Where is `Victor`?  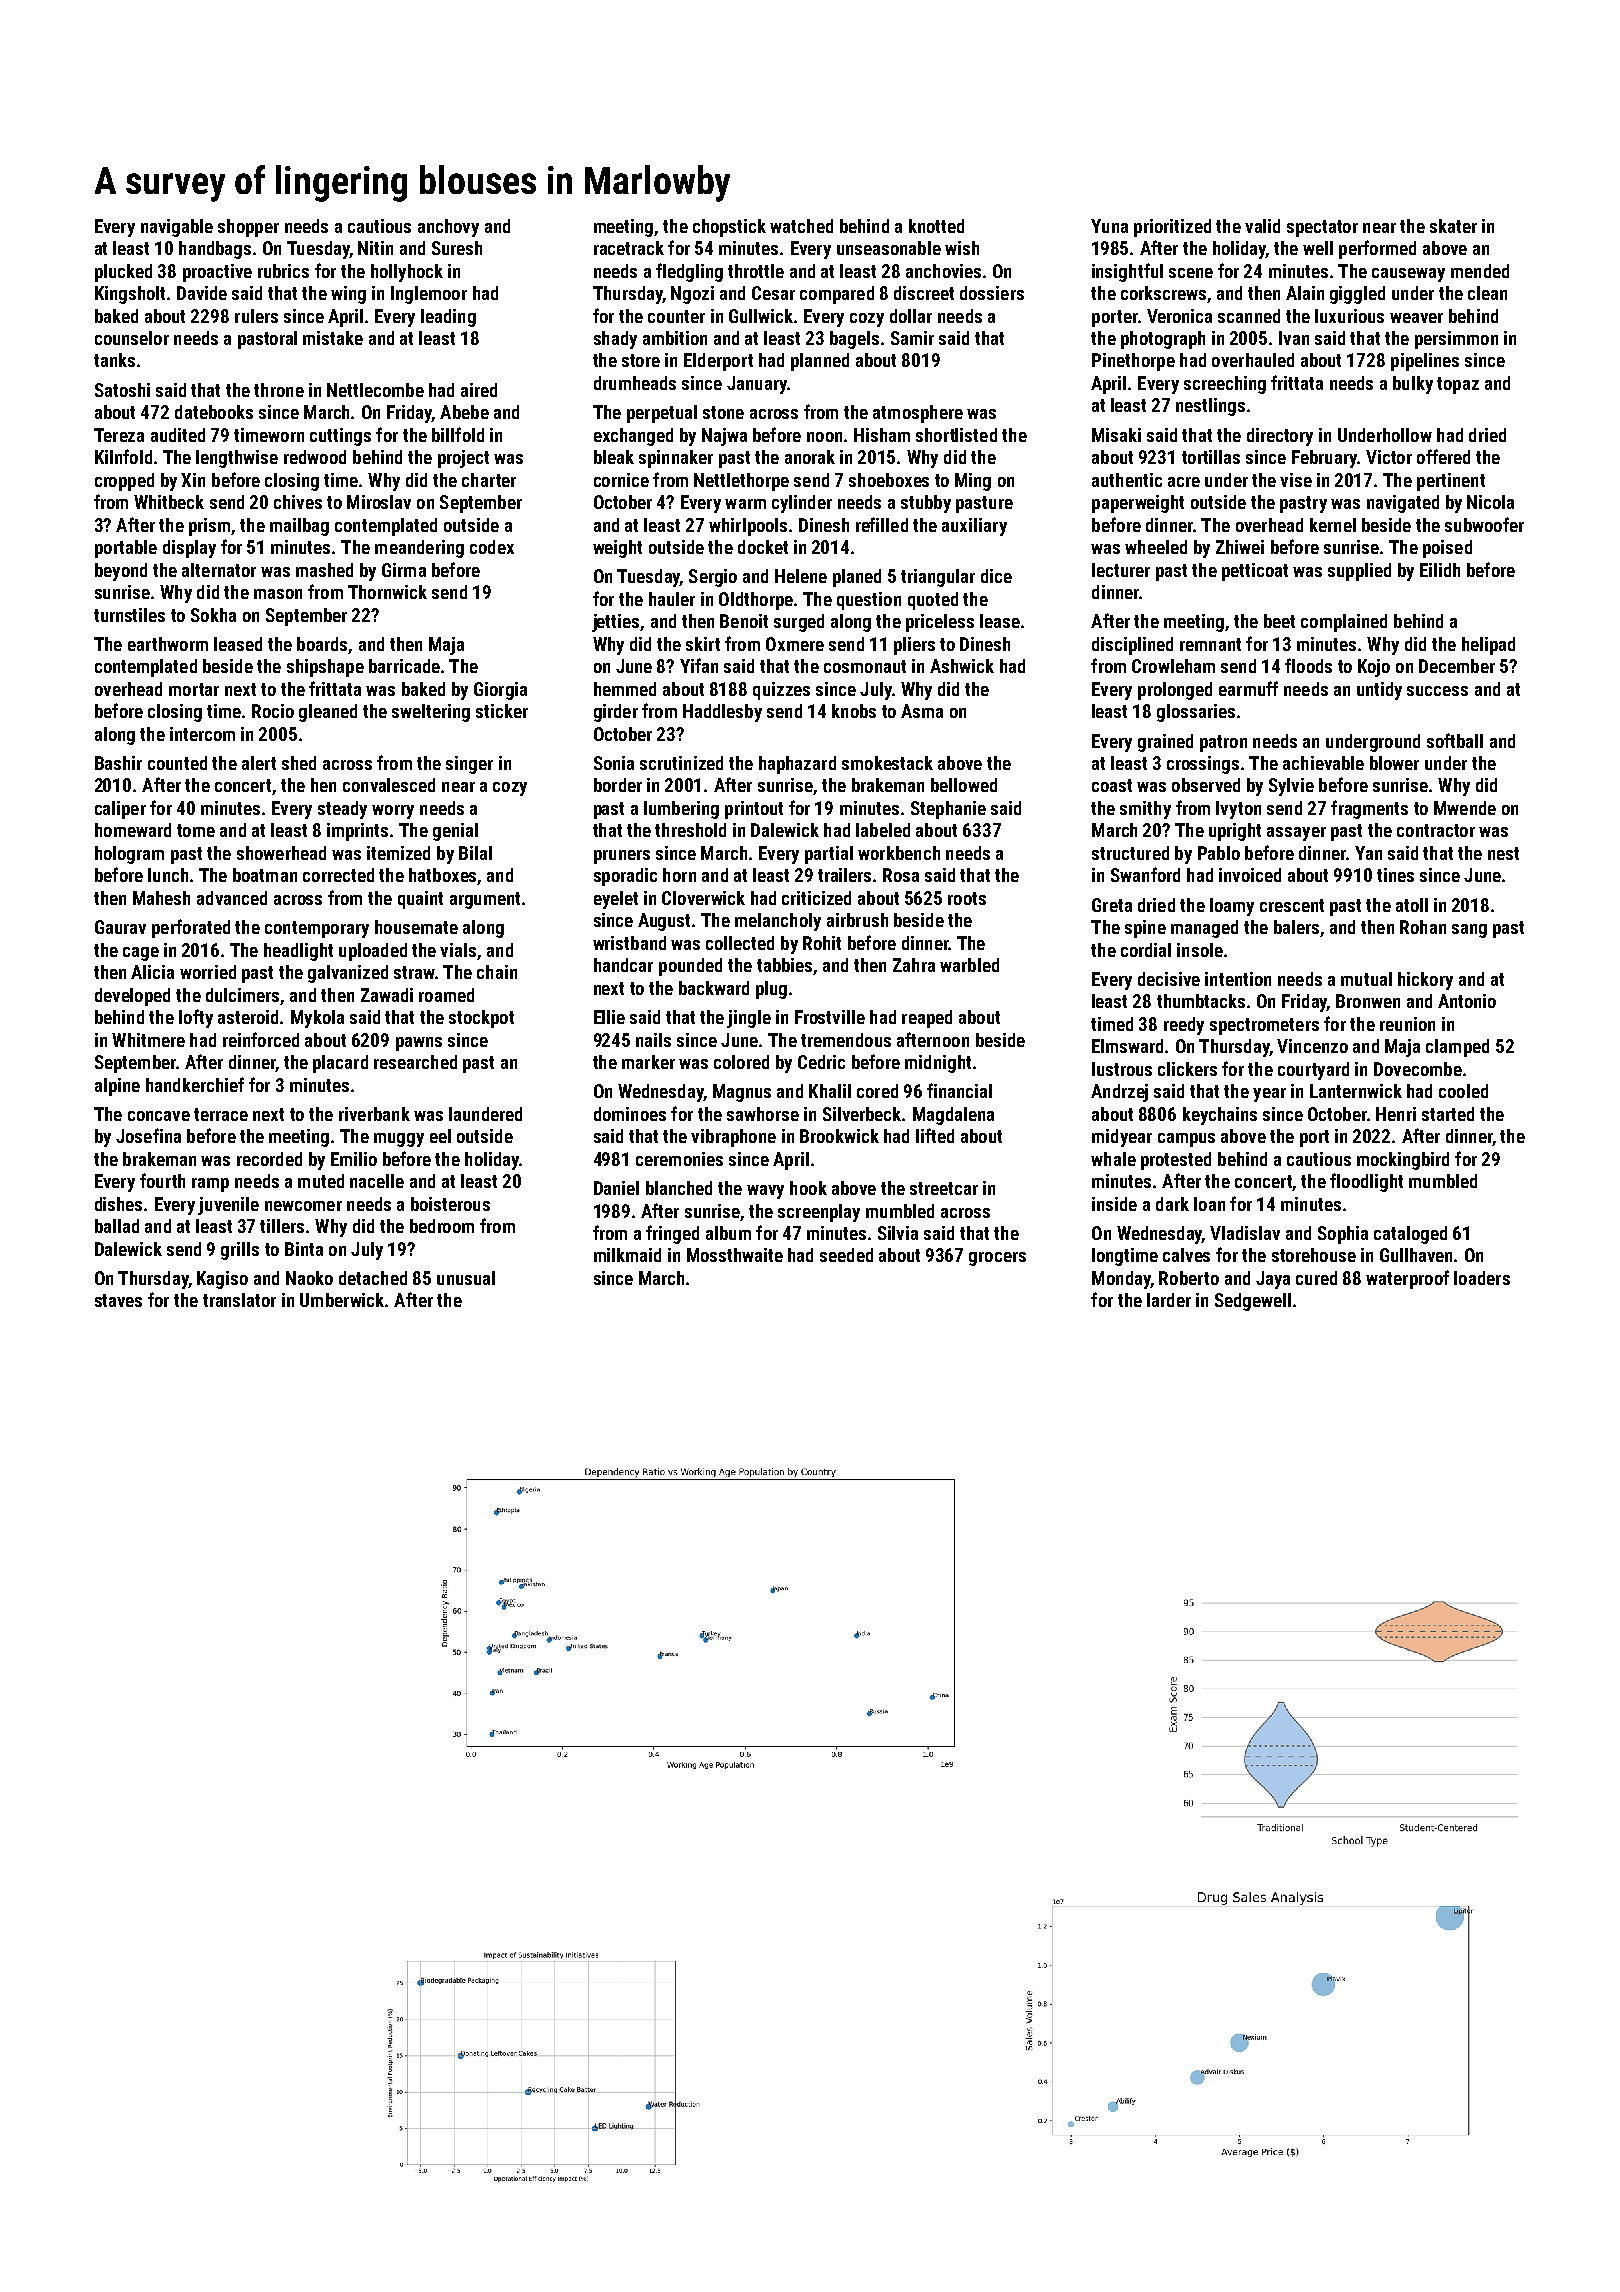 Victor is located at coordinates (1389, 457).
